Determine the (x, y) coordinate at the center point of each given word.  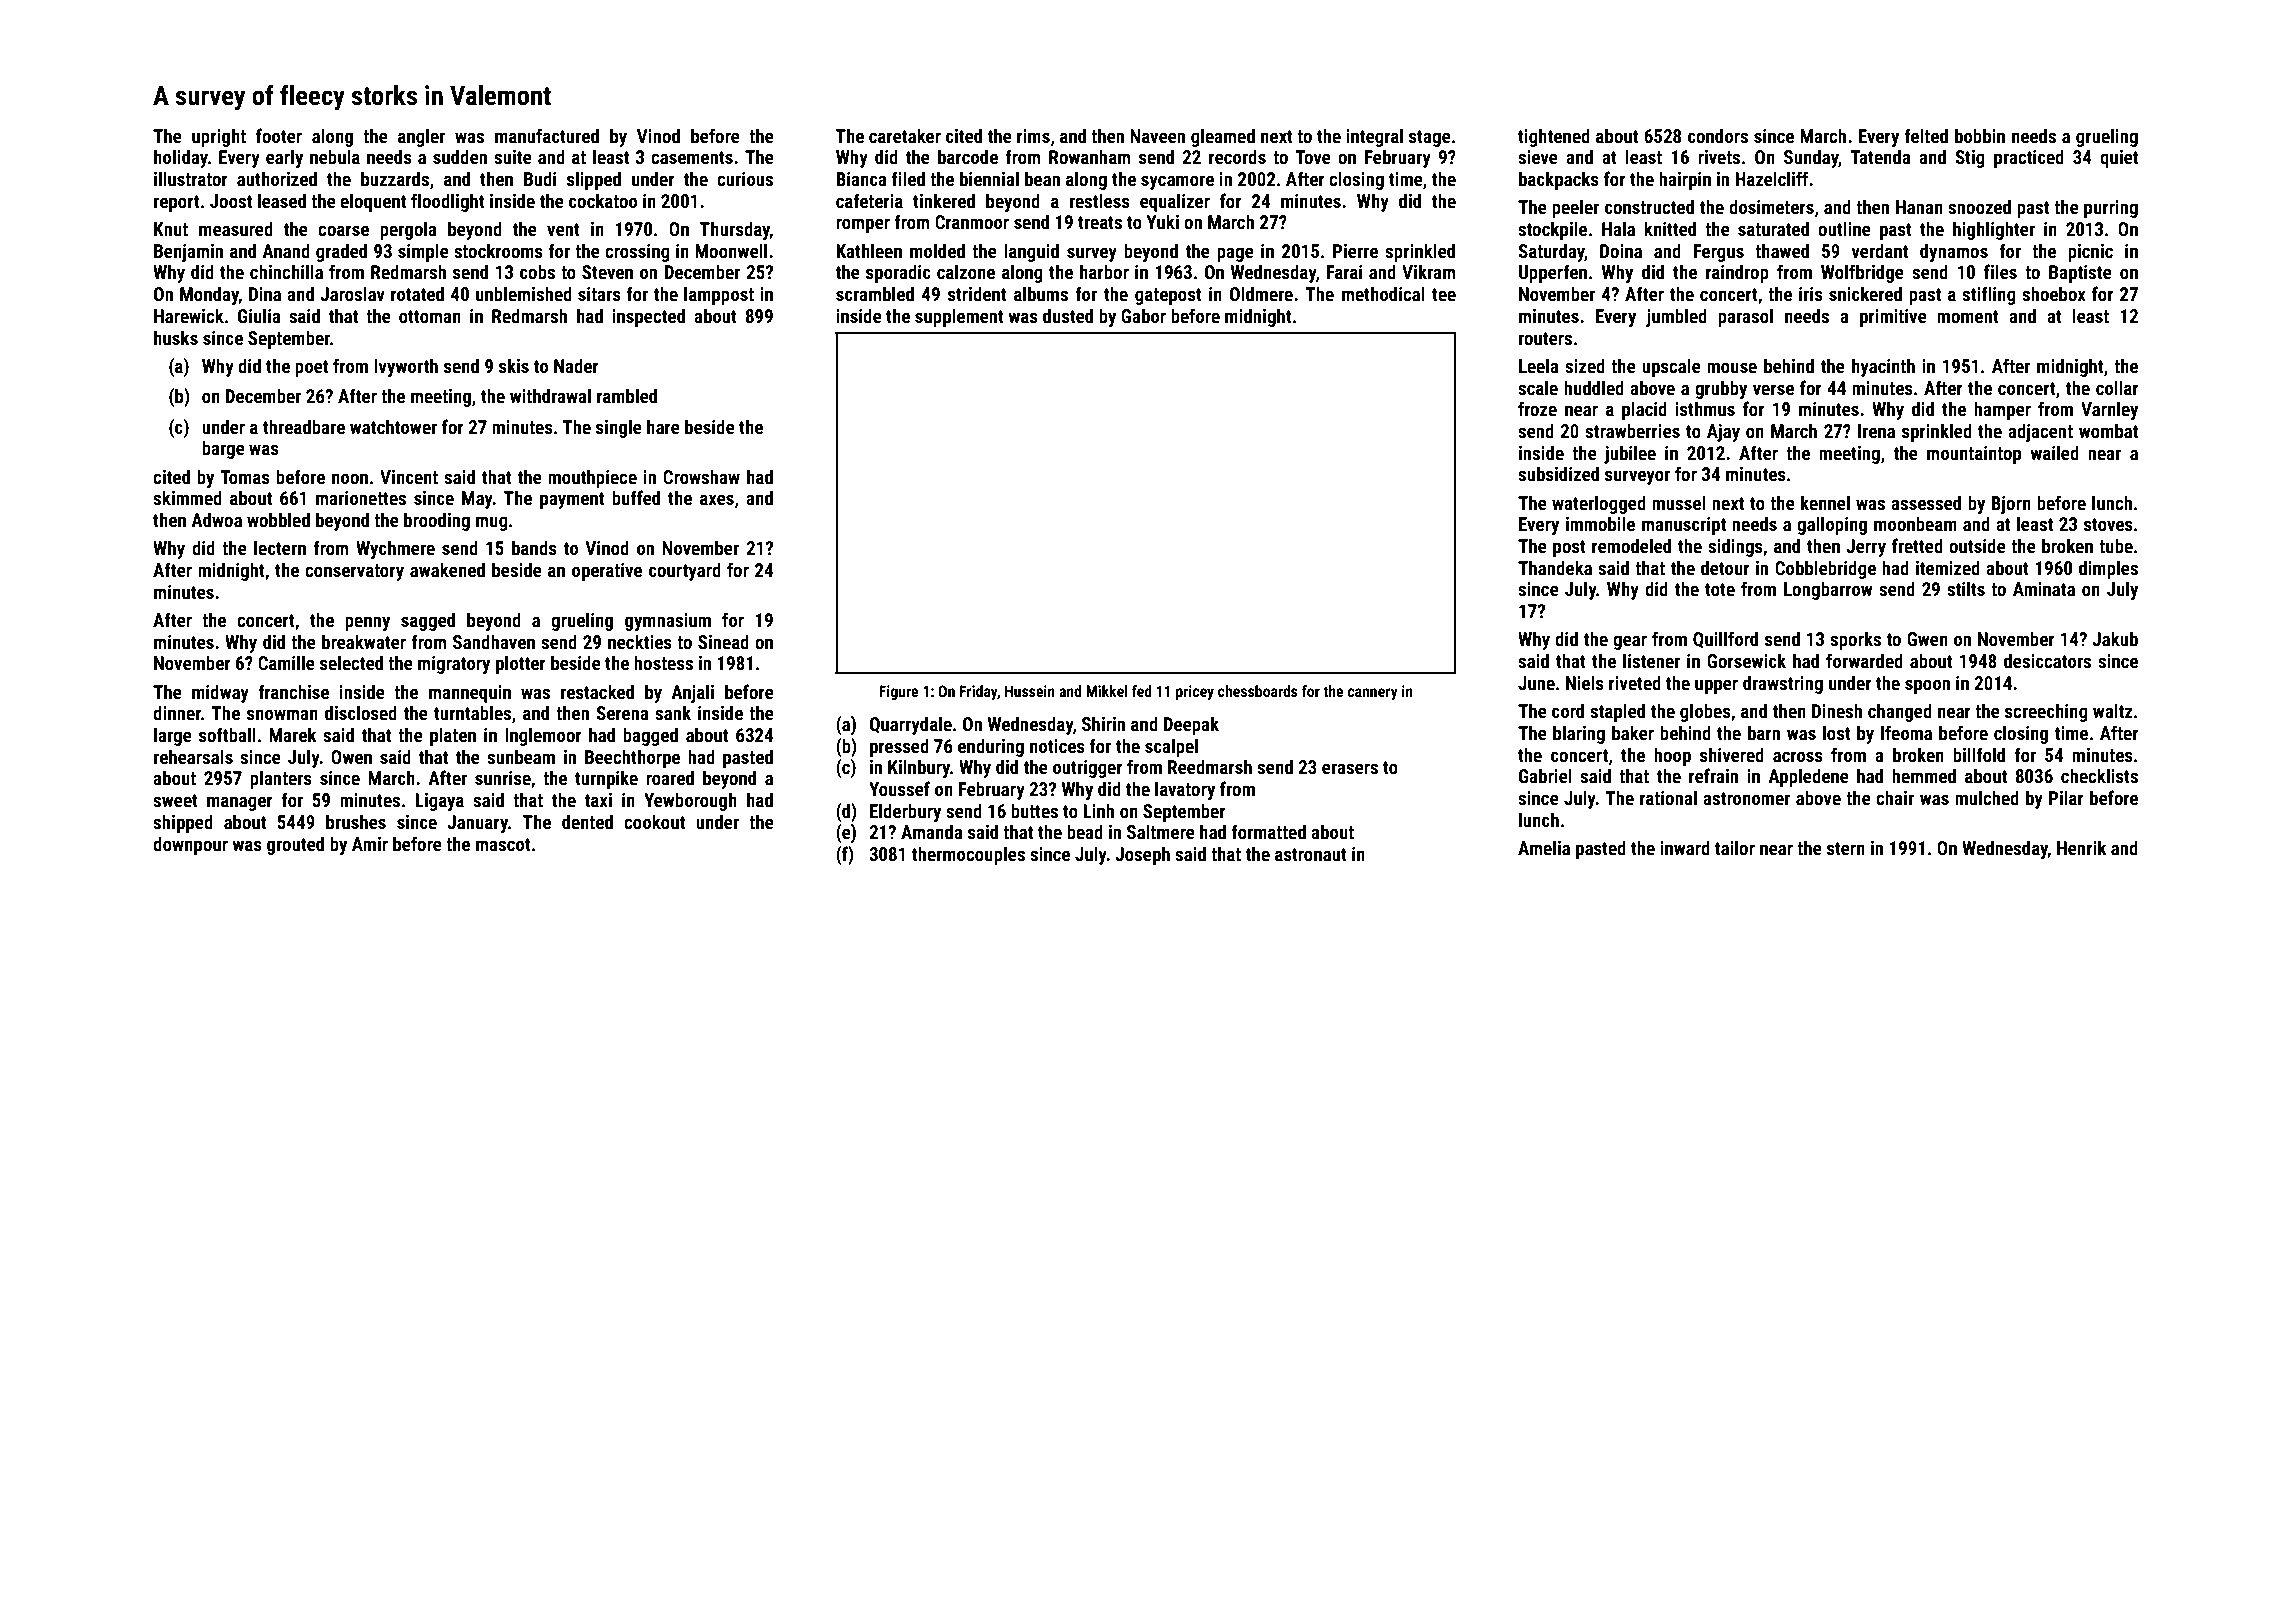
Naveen (1157, 136)
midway (220, 693)
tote (1720, 589)
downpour (190, 845)
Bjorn (2011, 505)
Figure (898, 692)
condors (1718, 135)
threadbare (304, 426)
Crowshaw (701, 476)
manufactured (547, 135)
